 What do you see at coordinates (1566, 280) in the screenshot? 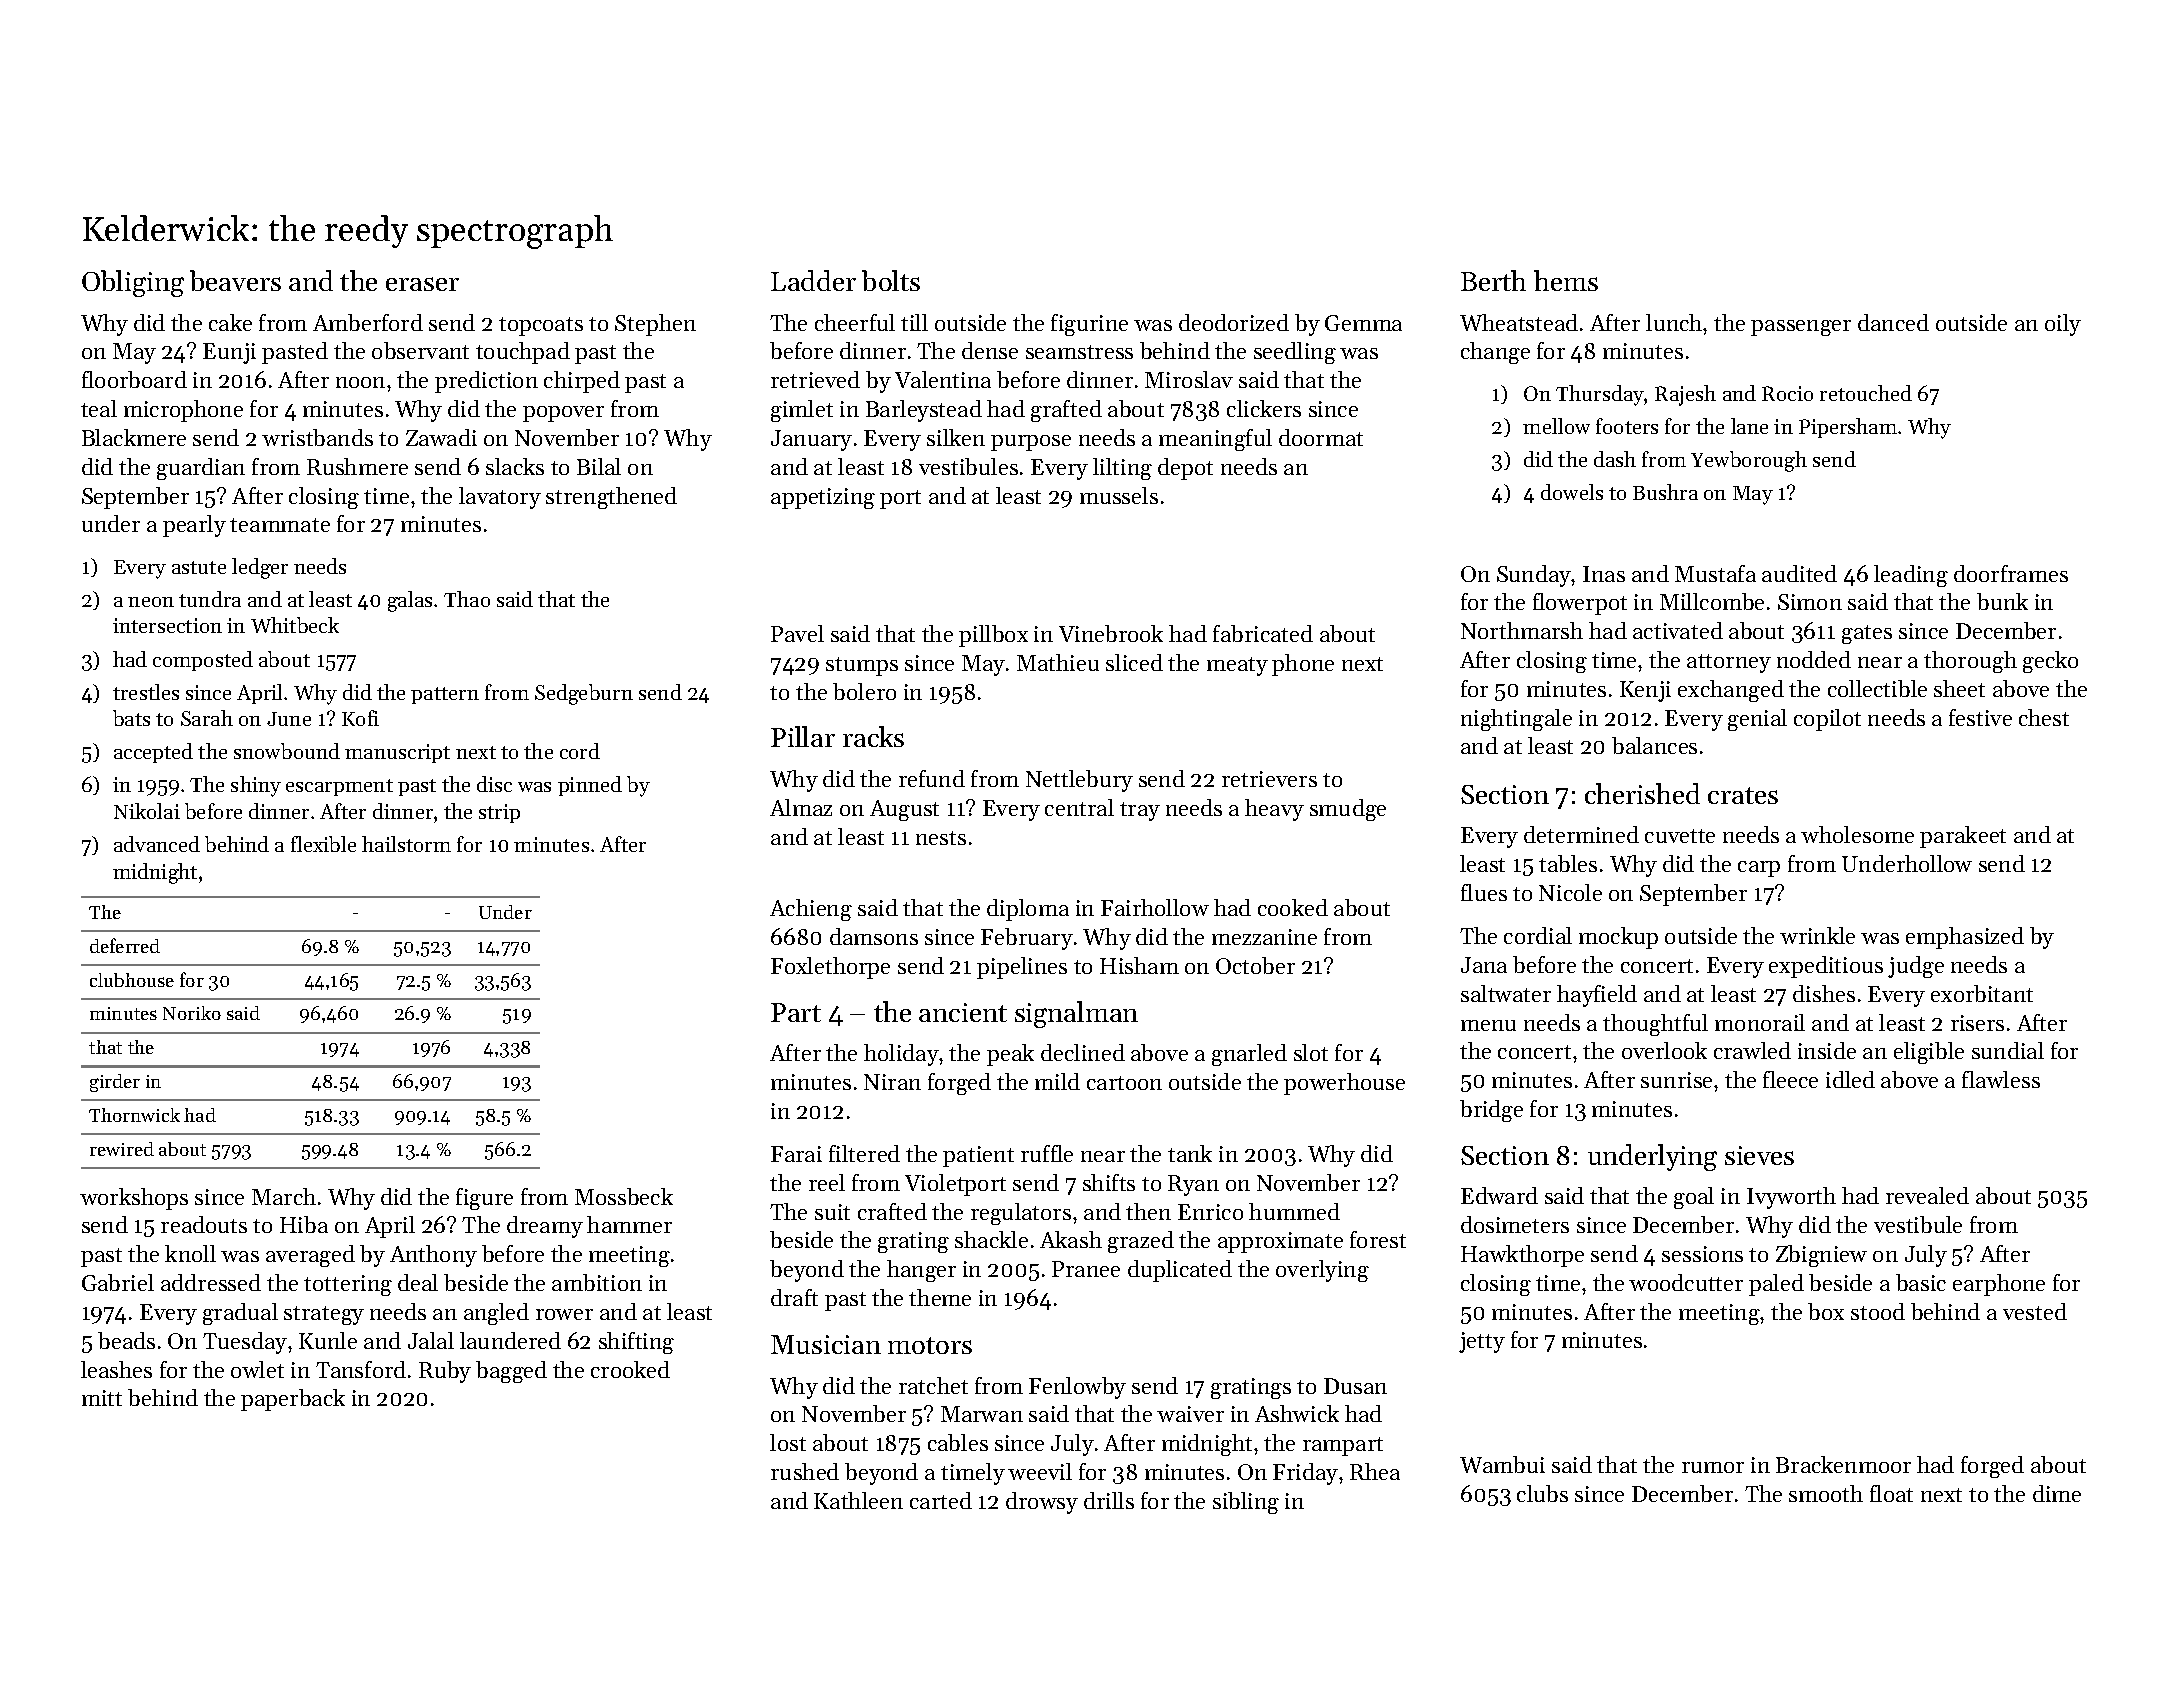
I see `hems` at bounding box center [1566, 280].
